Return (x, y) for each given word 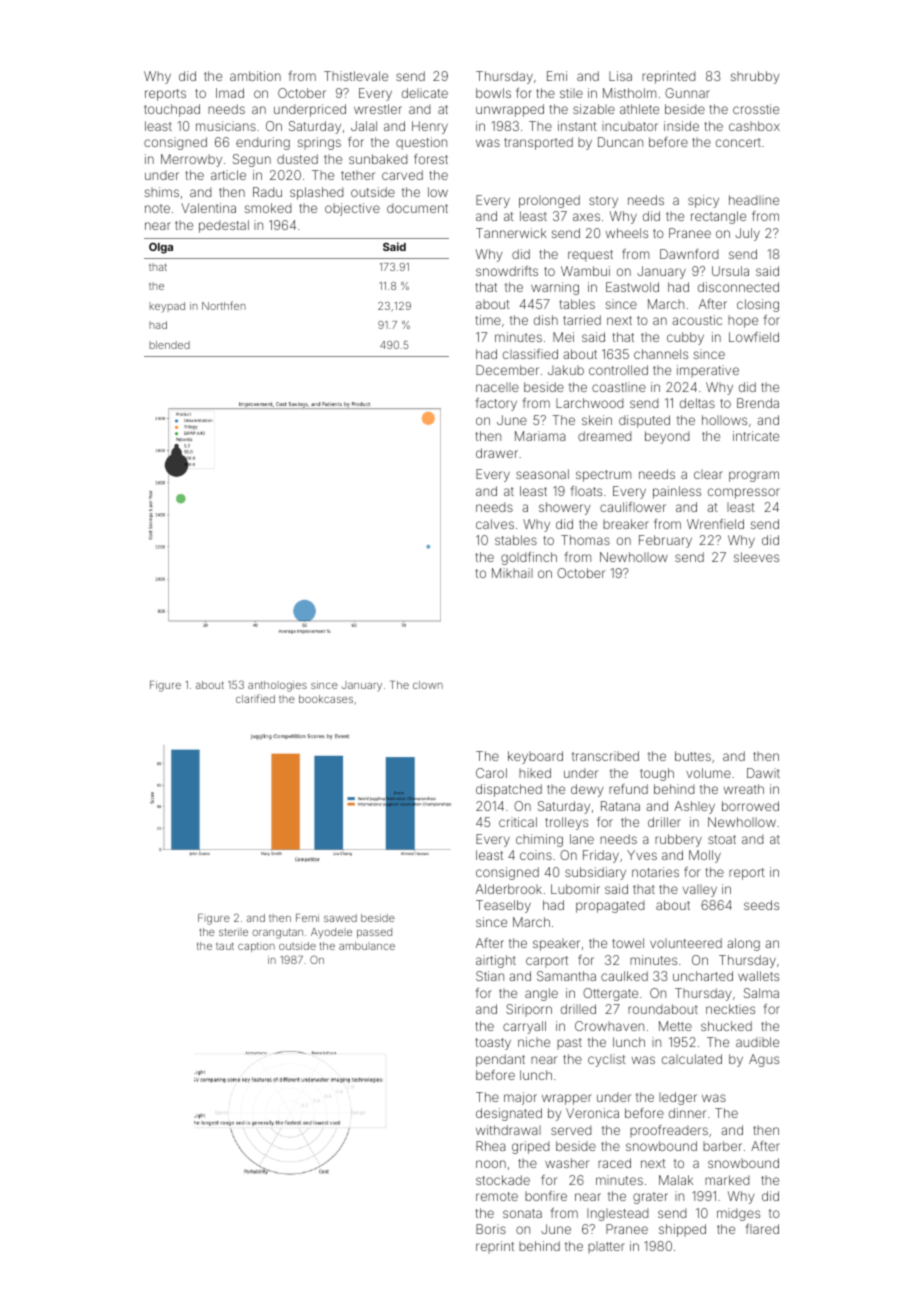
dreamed (604, 436)
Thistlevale (356, 76)
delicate (425, 93)
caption (256, 947)
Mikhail (512, 573)
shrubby (755, 77)
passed (374, 933)
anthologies (277, 686)
